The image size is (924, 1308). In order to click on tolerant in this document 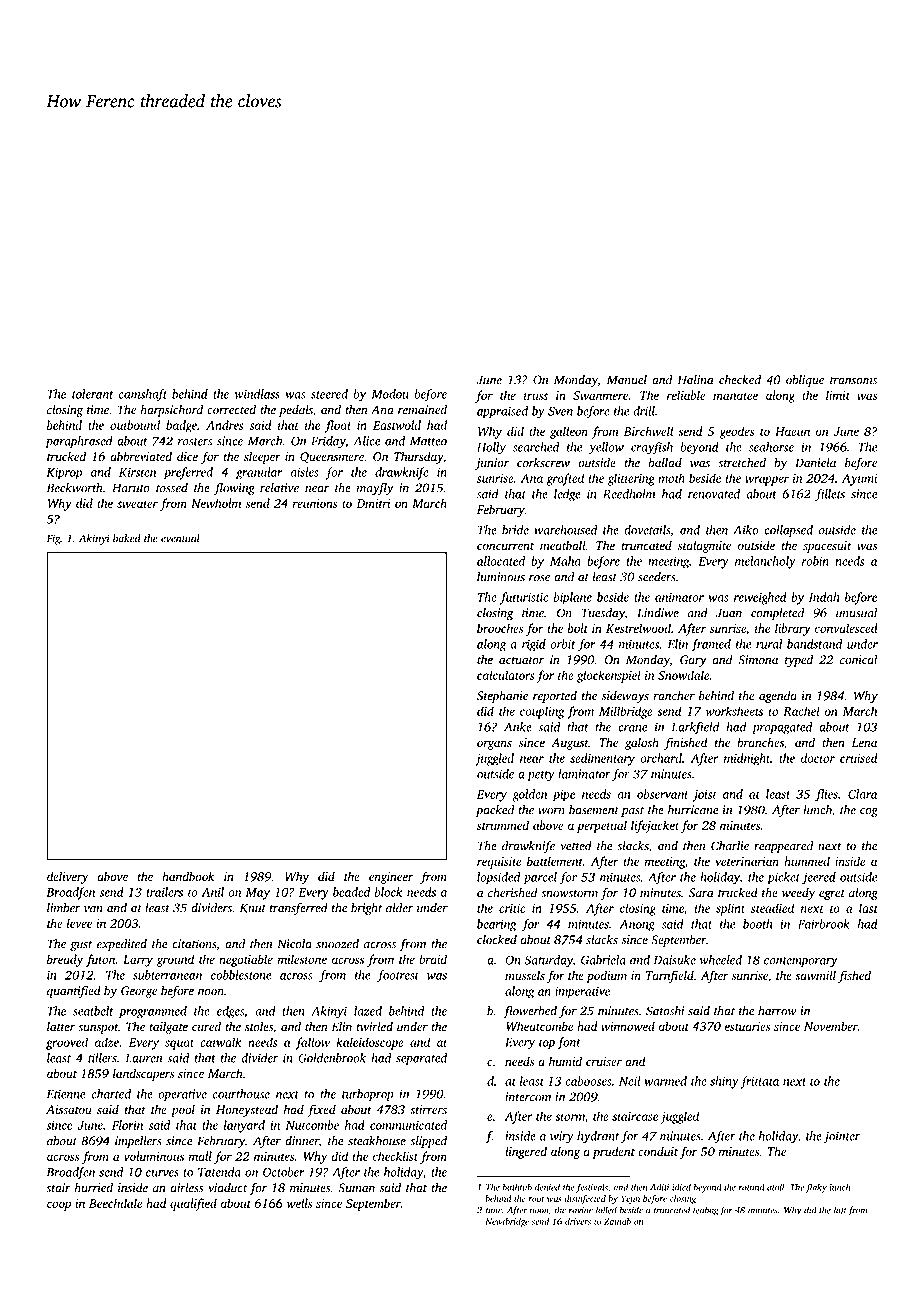, I will do `click(92, 394)`.
